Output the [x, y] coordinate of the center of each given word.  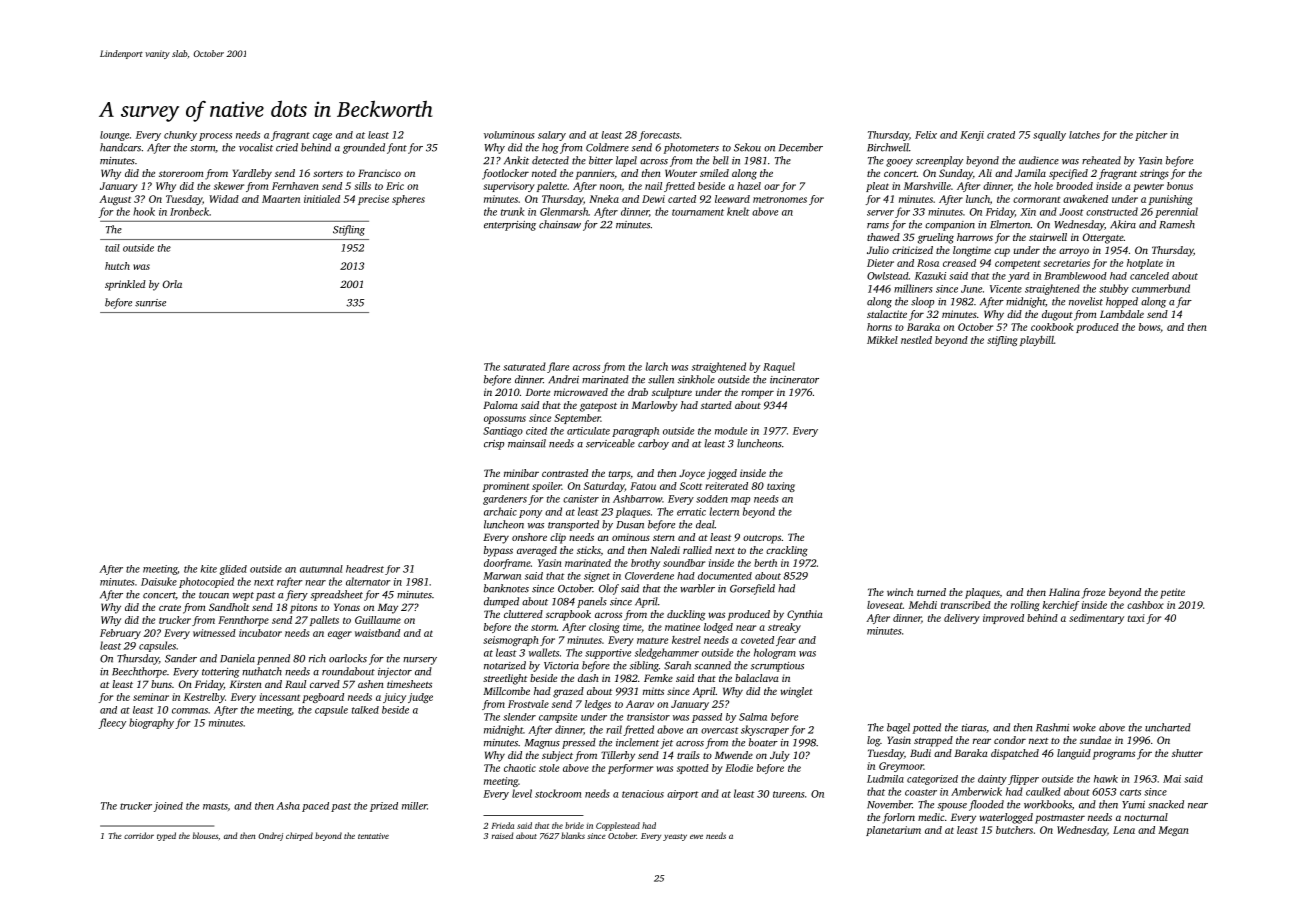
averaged [537, 551]
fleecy [112, 723]
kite [209, 569]
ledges [598, 705]
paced [315, 807]
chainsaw [560, 224]
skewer [229, 186]
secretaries [1066, 263]
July [780, 756]
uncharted [1168, 727]
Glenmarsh [564, 211]
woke [1084, 727]
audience [1039, 160]
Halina [1064, 592]
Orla [172, 284]
